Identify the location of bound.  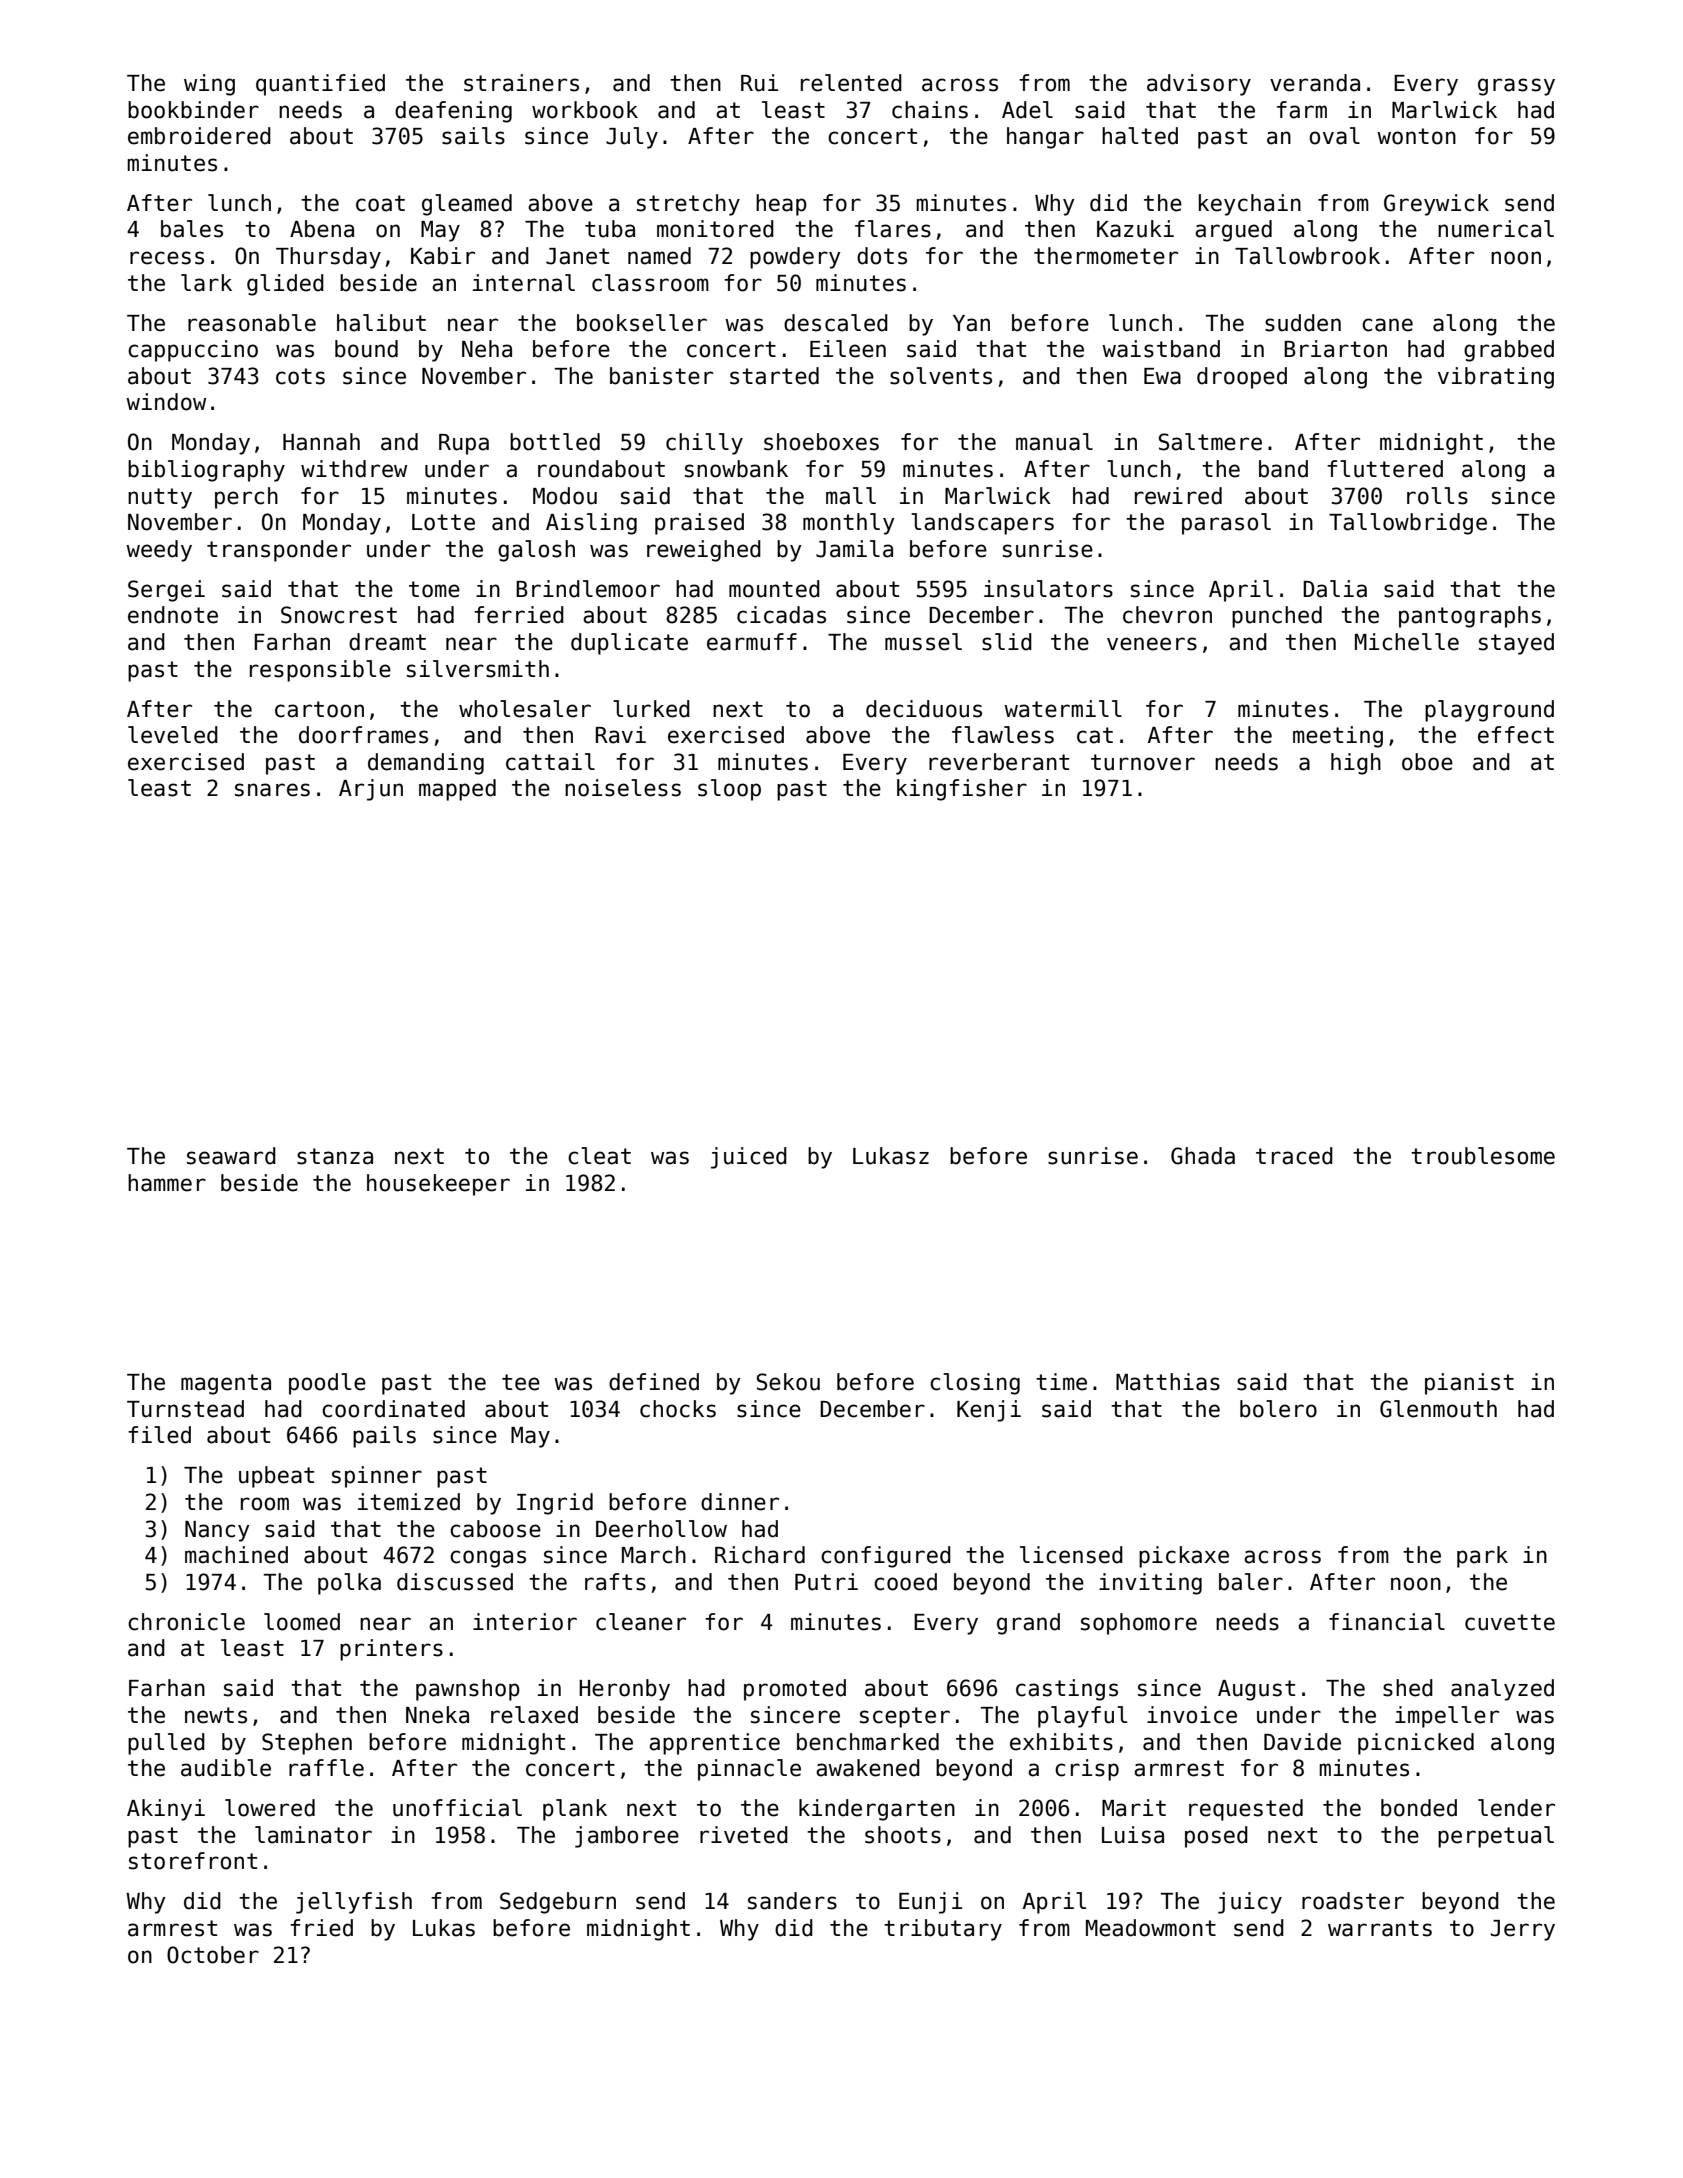
(366, 349).
